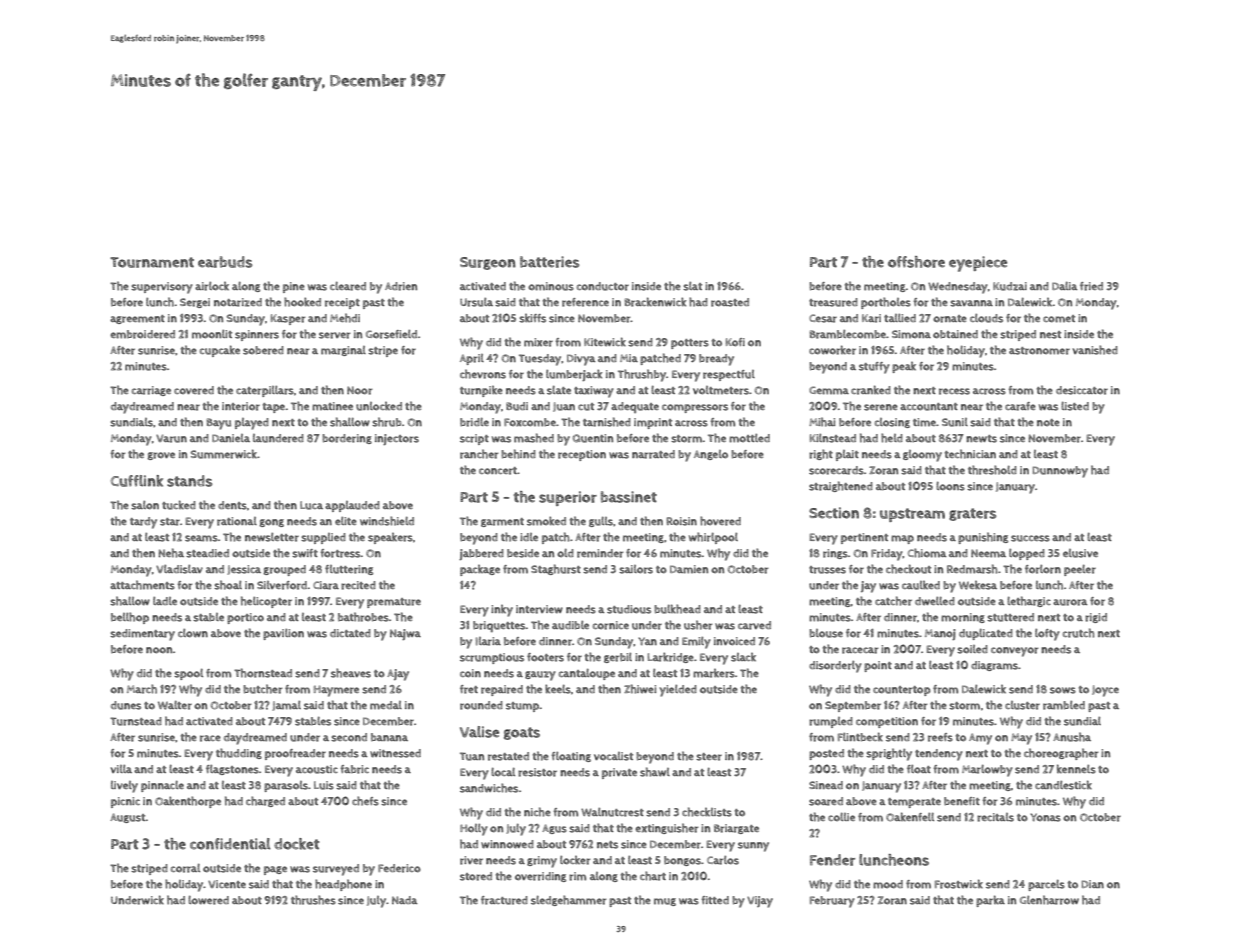 Image resolution: width=1233 pixels, height=952 pixels. What do you see at coordinates (549, 262) in the screenshot?
I see `batteries` at bounding box center [549, 262].
